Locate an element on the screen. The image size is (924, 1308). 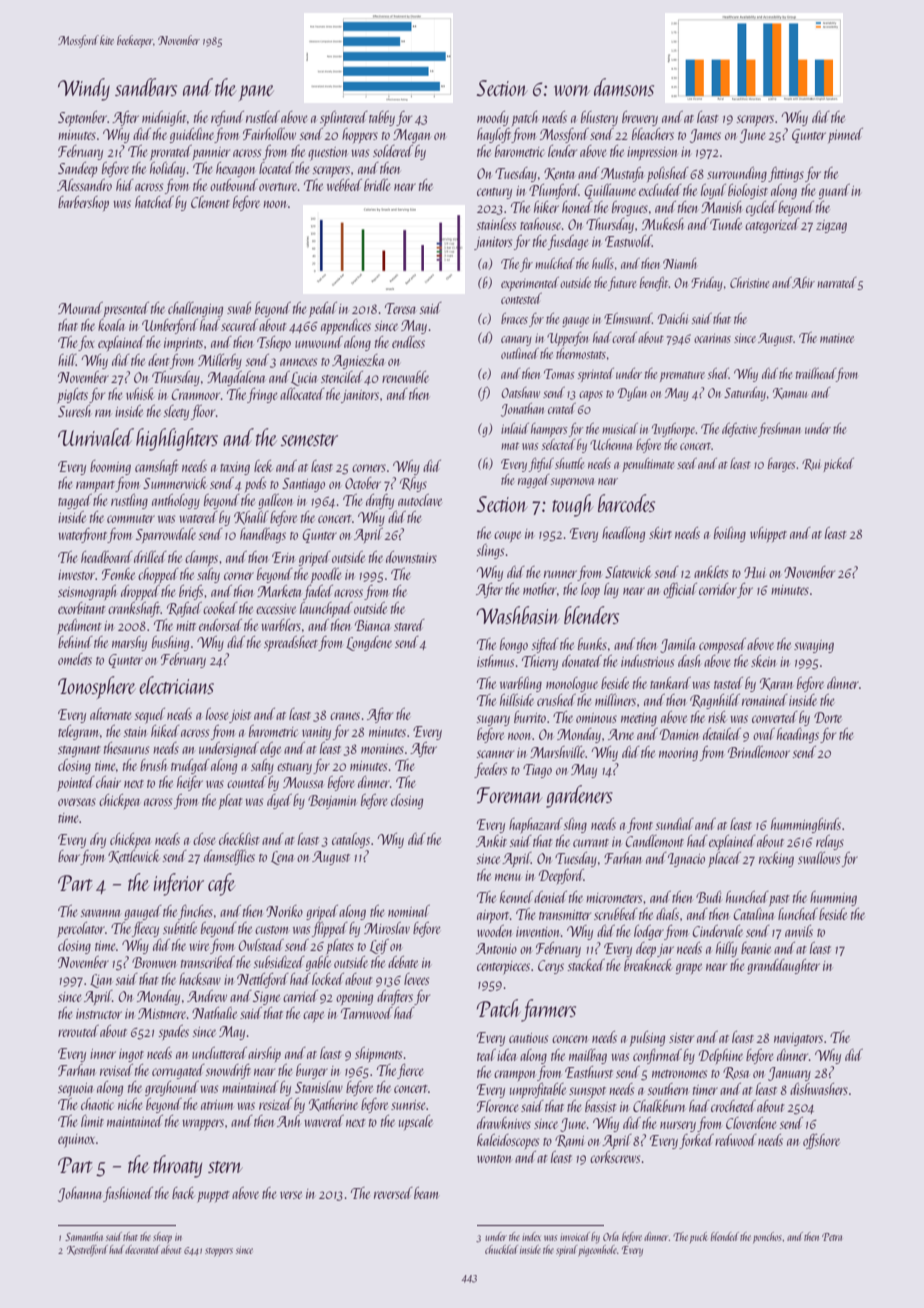
skirt is located at coordinates (660, 533).
